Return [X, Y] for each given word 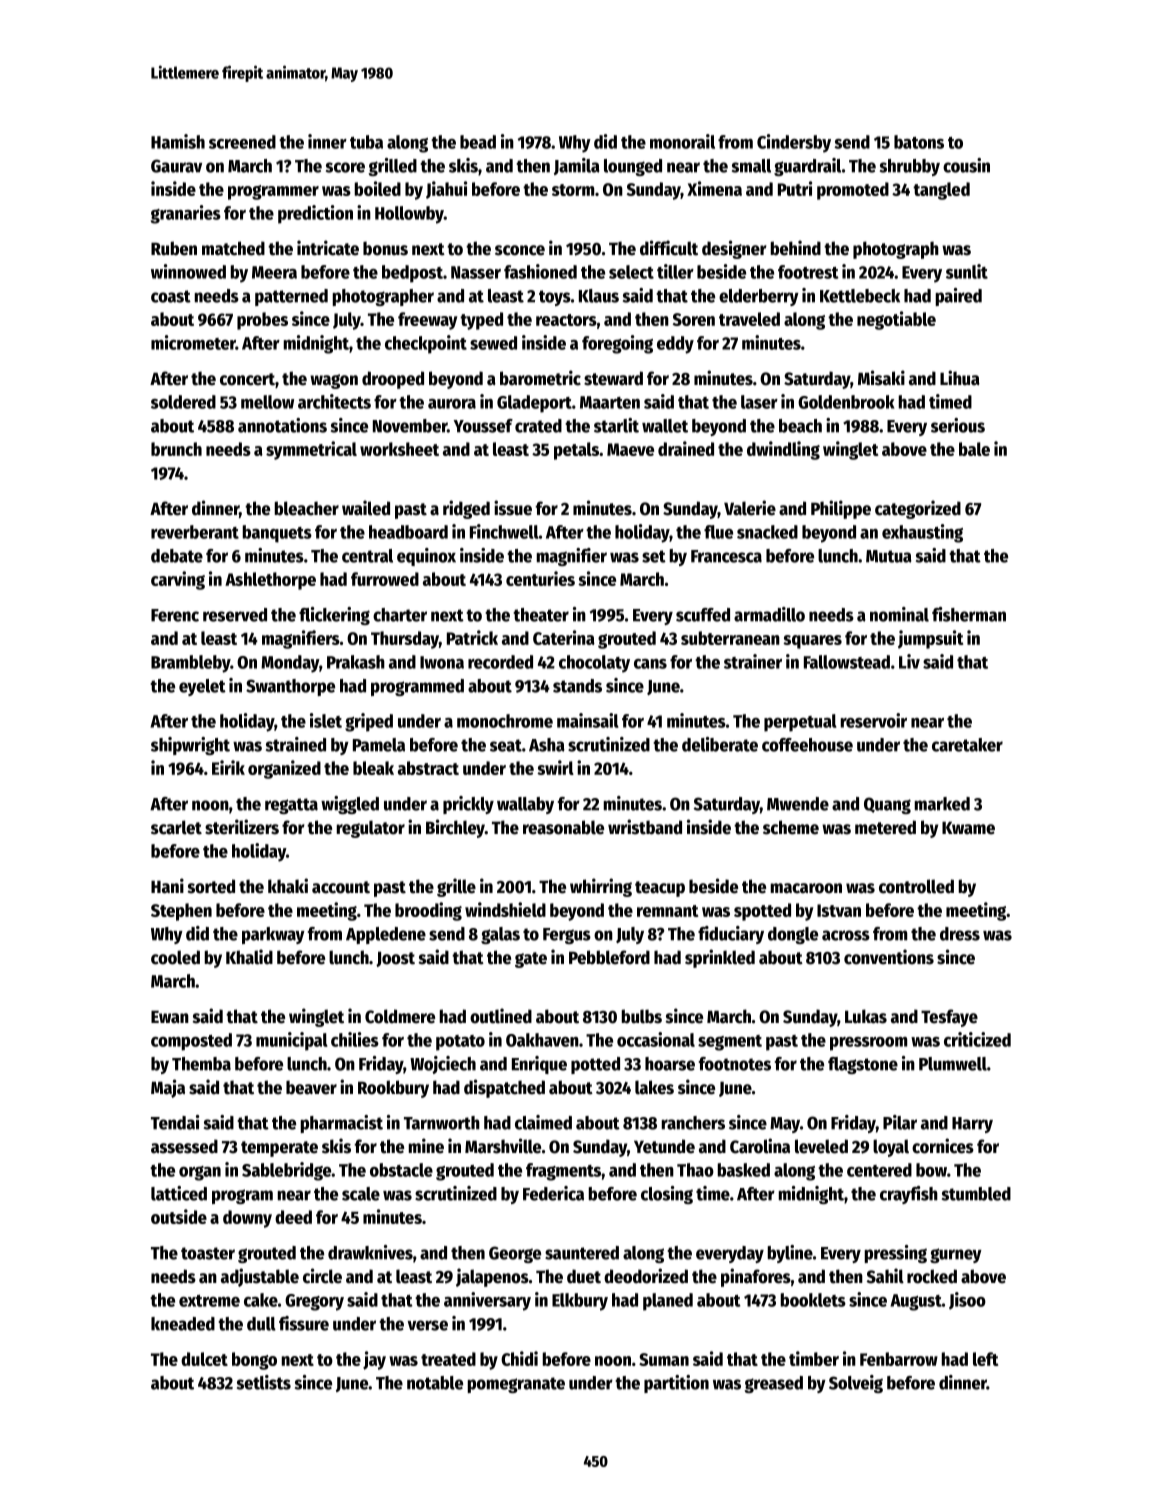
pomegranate [516, 1385]
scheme [791, 827]
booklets [813, 1300]
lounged [633, 167]
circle [322, 1276]
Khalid [249, 957]
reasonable [563, 827]
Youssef [483, 426]
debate [177, 556]
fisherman [969, 614]
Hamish [178, 141]
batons [919, 142]
